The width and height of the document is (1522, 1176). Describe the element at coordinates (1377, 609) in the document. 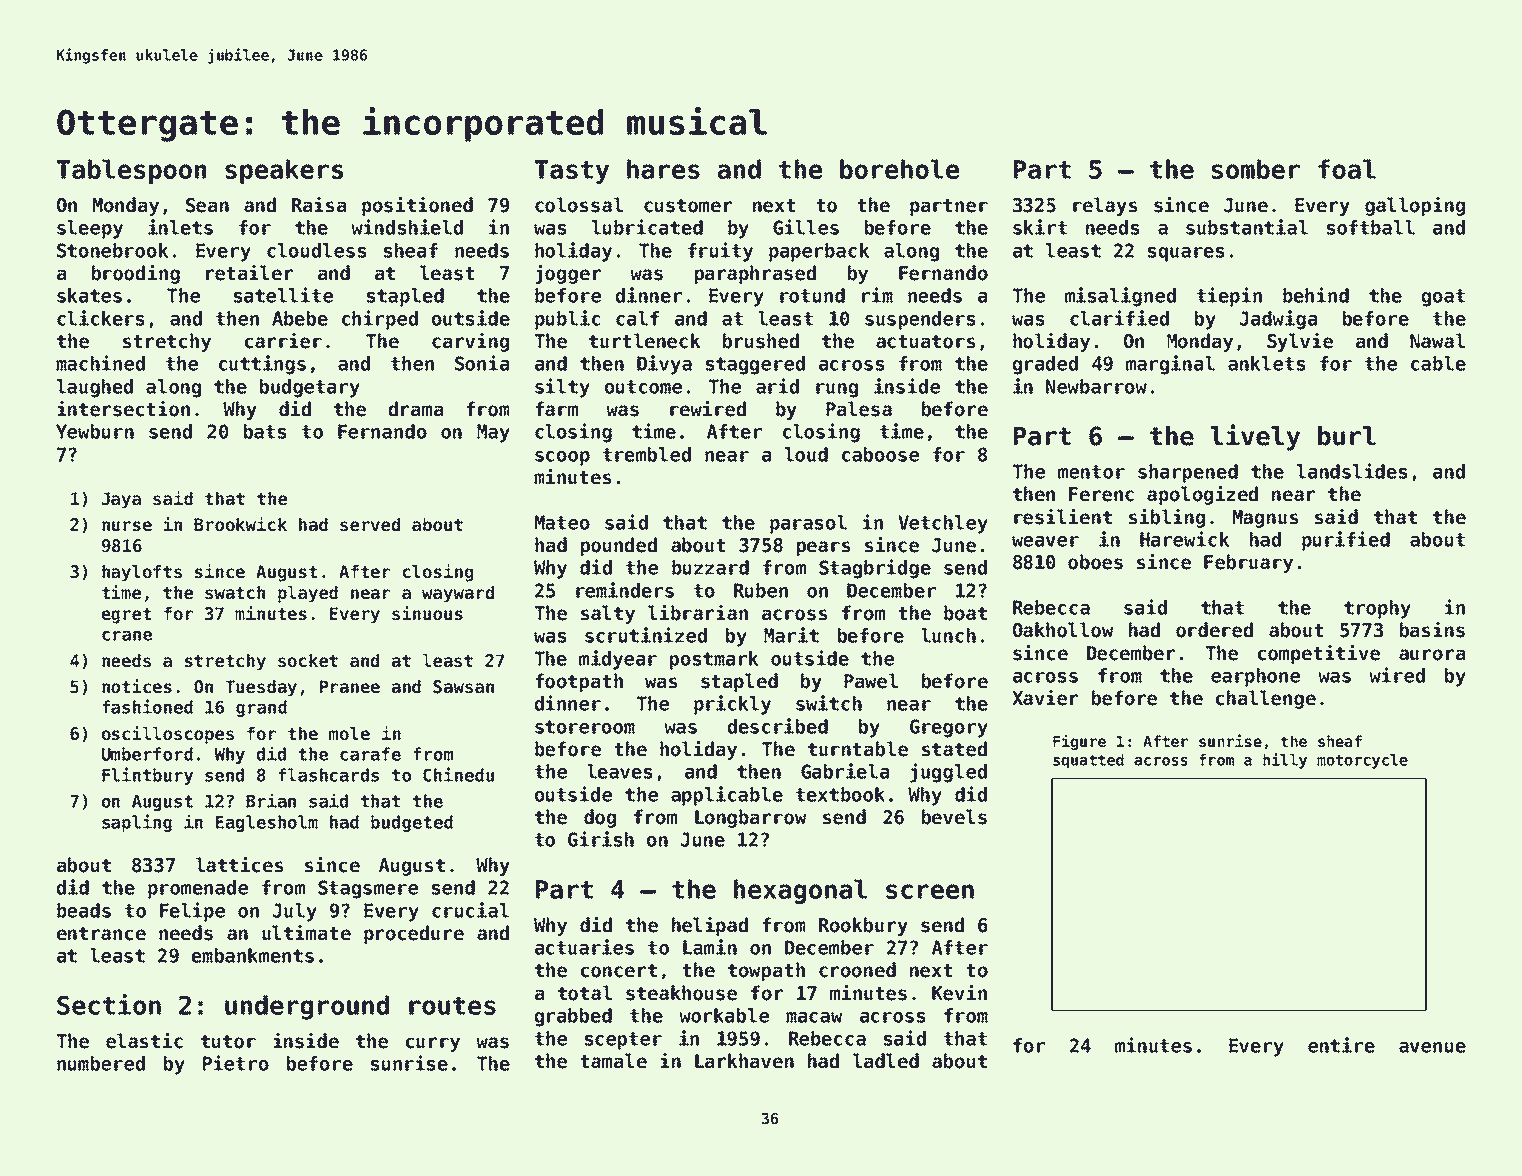

I see `trophy` at that location.
